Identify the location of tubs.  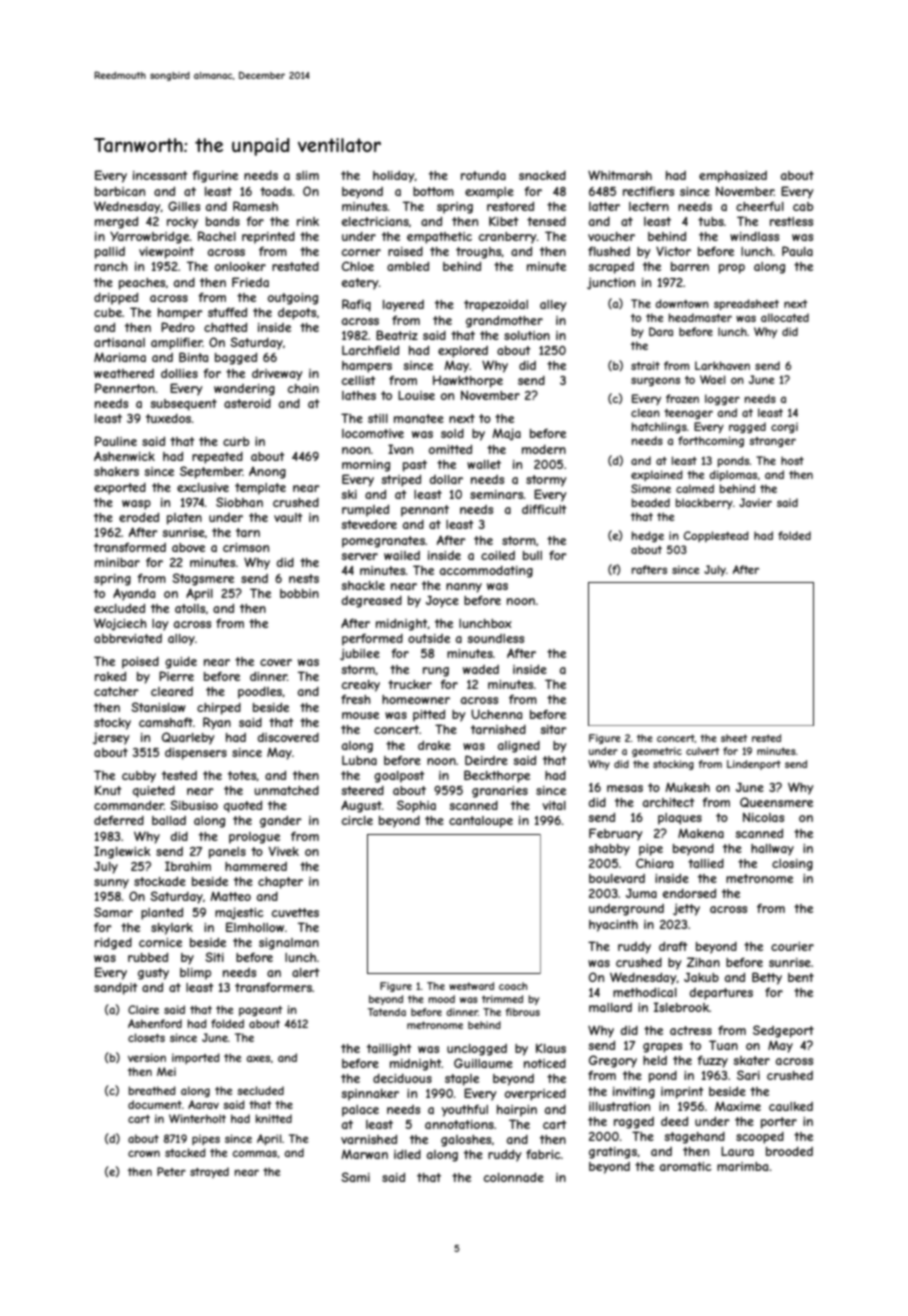
(711, 221).
